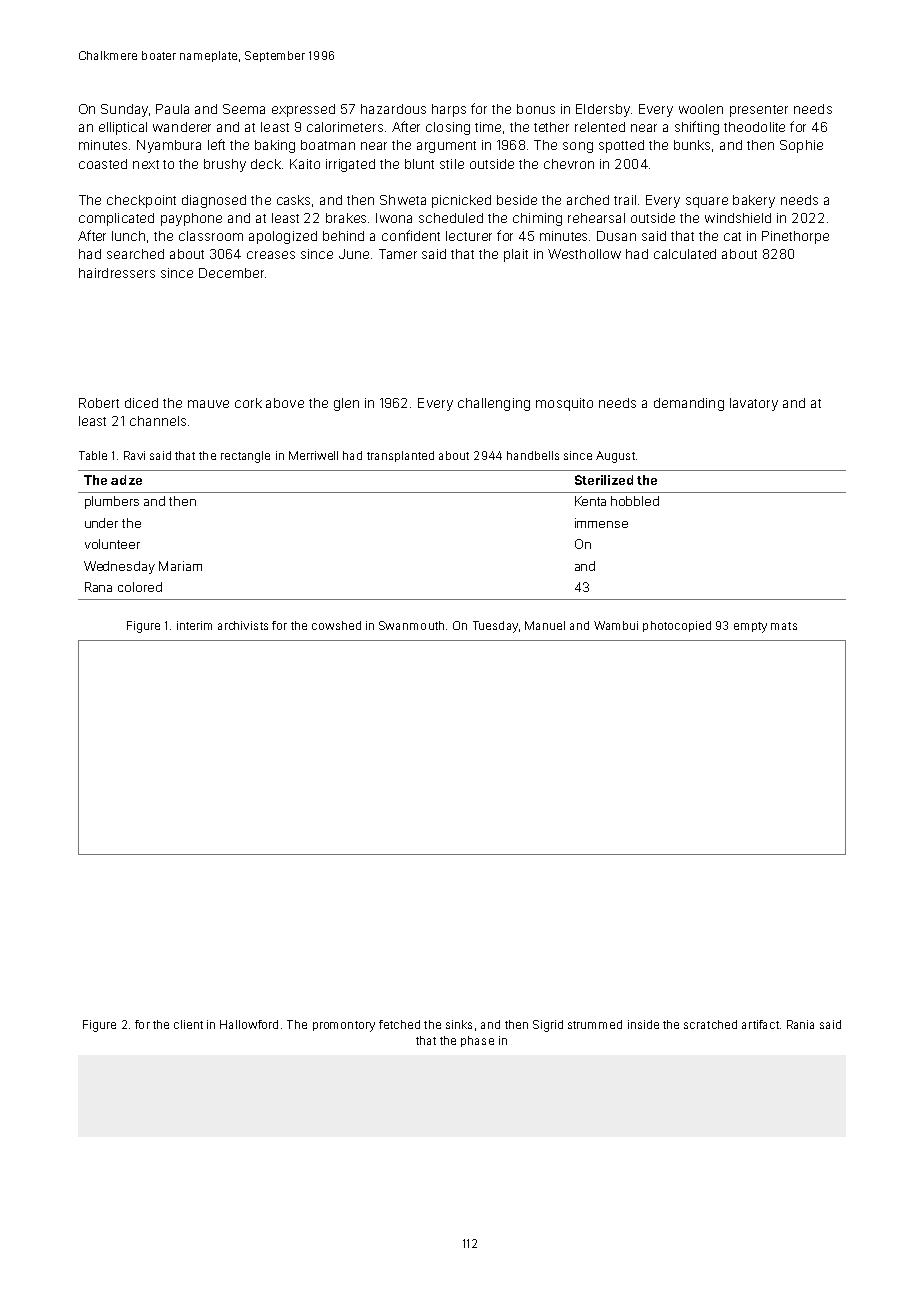 Image resolution: width=924 pixels, height=1308 pixels. What do you see at coordinates (800, 1024) in the screenshot?
I see `Rania` at bounding box center [800, 1024].
